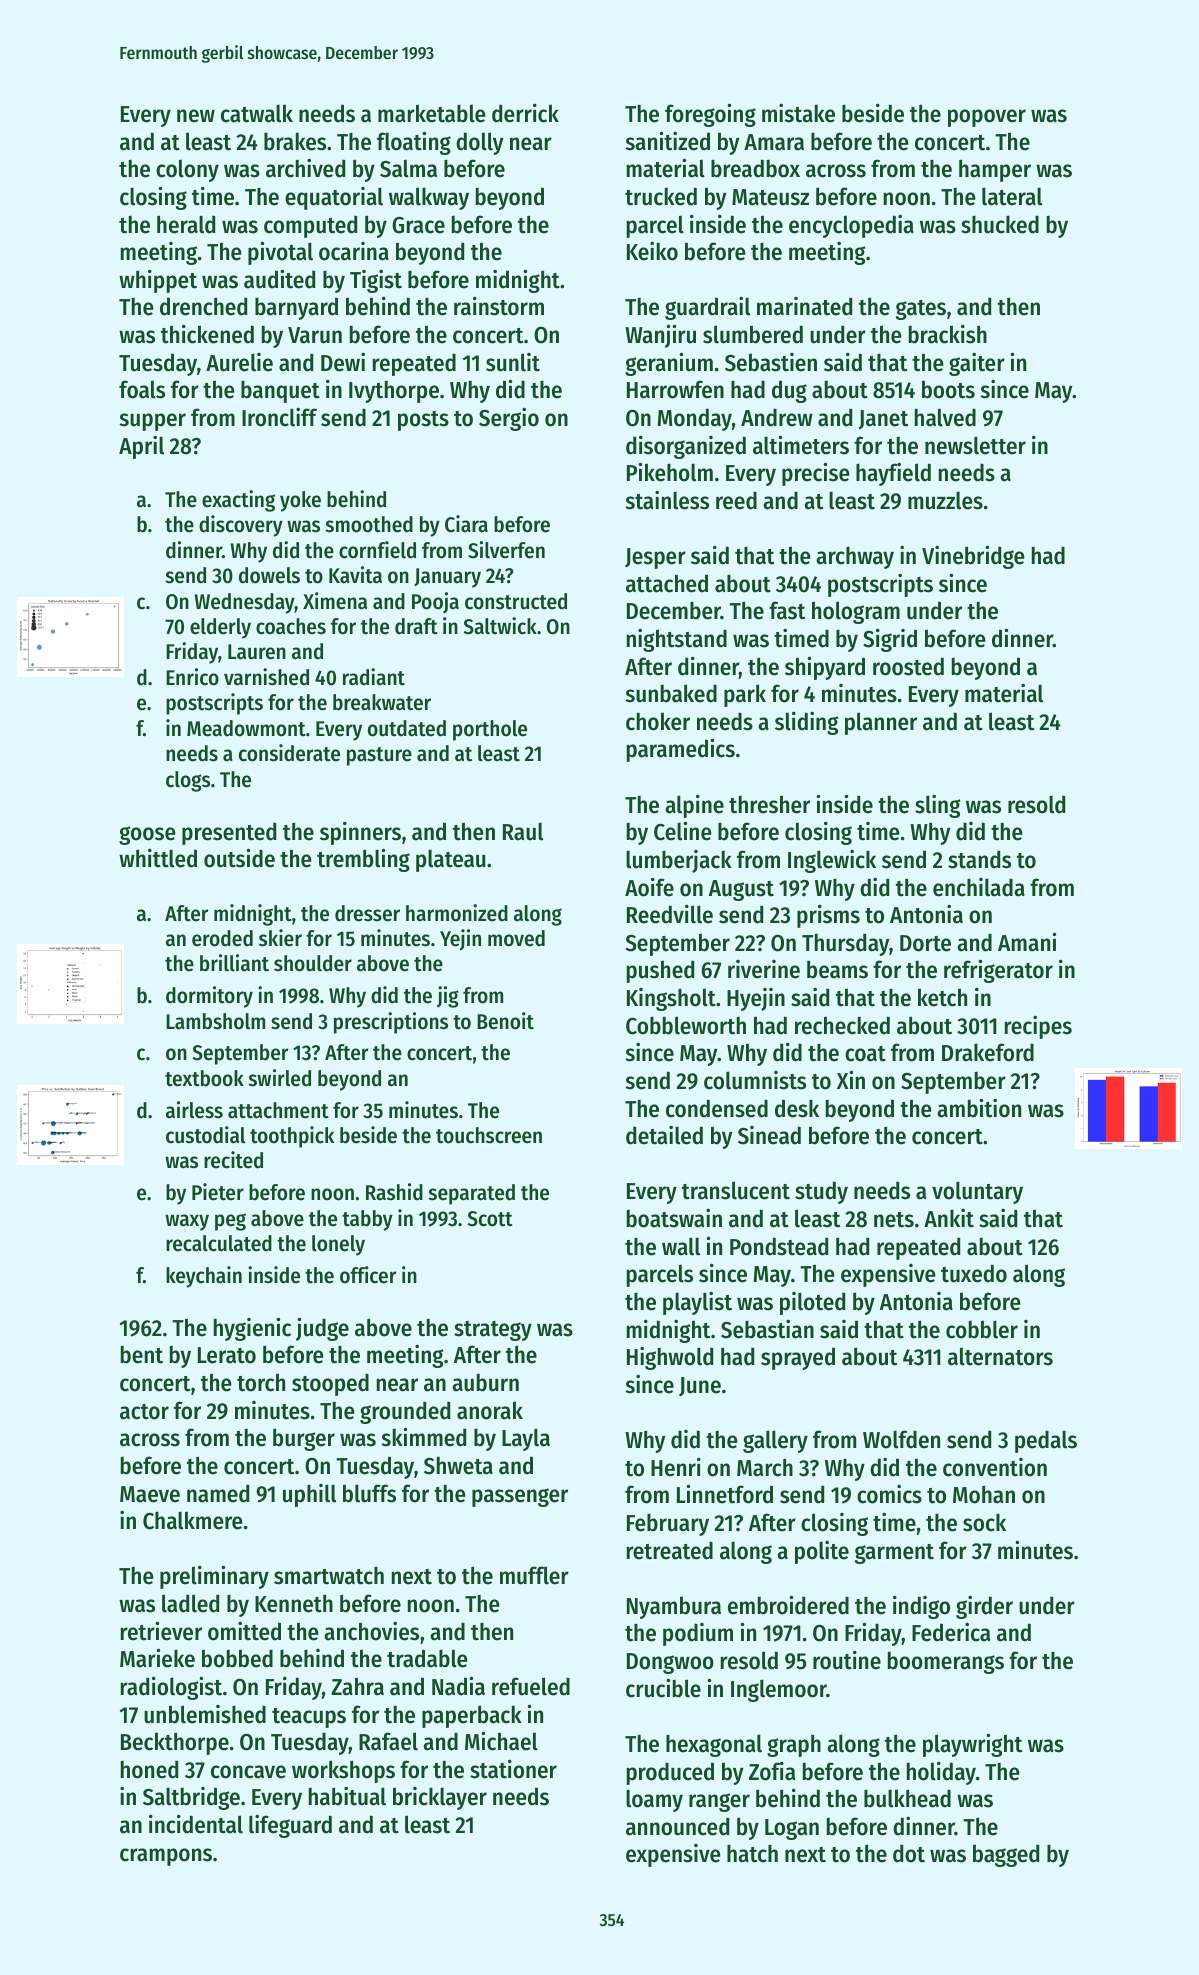 This screenshot has width=1199, height=1975. I want to click on marketable, so click(432, 113).
